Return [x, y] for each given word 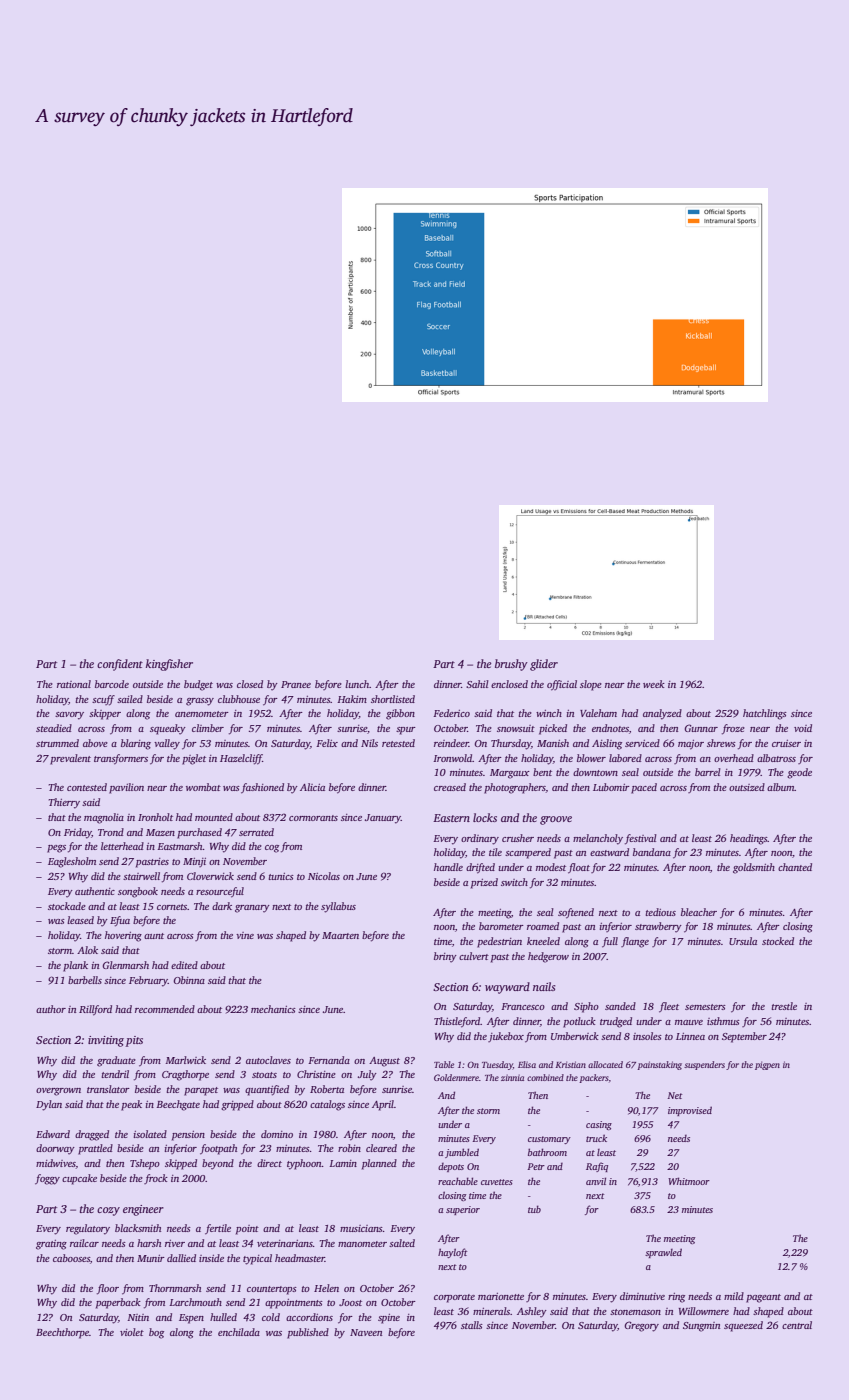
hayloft [452, 1253]
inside [211, 1258]
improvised [690, 1111]
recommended [165, 1009]
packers [594, 1078]
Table [444, 1064]
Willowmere [704, 1311]
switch [514, 882]
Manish [553, 743]
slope [591, 685]
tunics [281, 876]
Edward [53, 1134]
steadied [54, 728]
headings [749, 839]
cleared [381, 1148]
